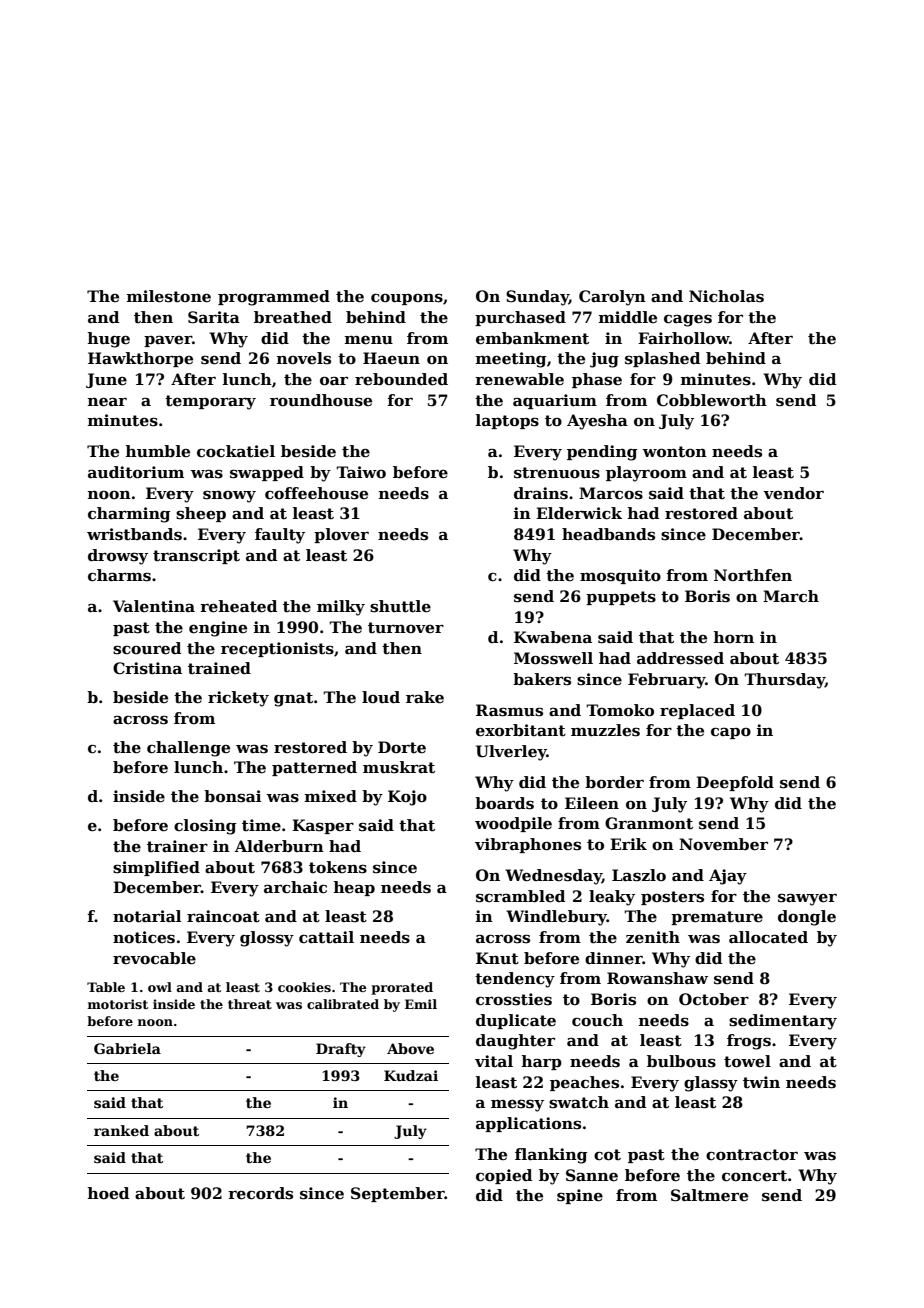 The width and height of the image is (924, 1308). I want to click on posters, so click(672, 898).
